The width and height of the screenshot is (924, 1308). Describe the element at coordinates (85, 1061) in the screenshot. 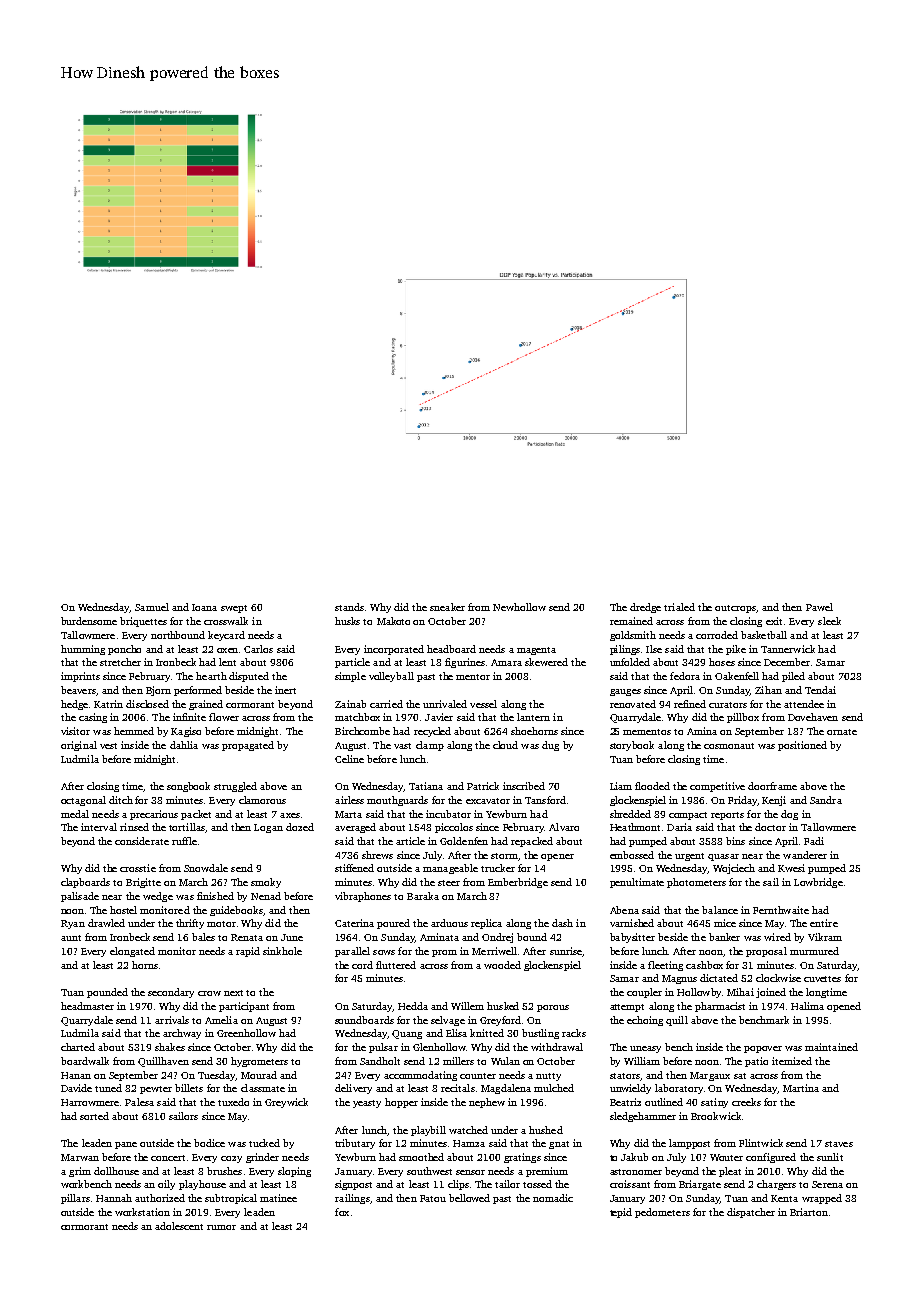

I see `boardwalk` at that location.
